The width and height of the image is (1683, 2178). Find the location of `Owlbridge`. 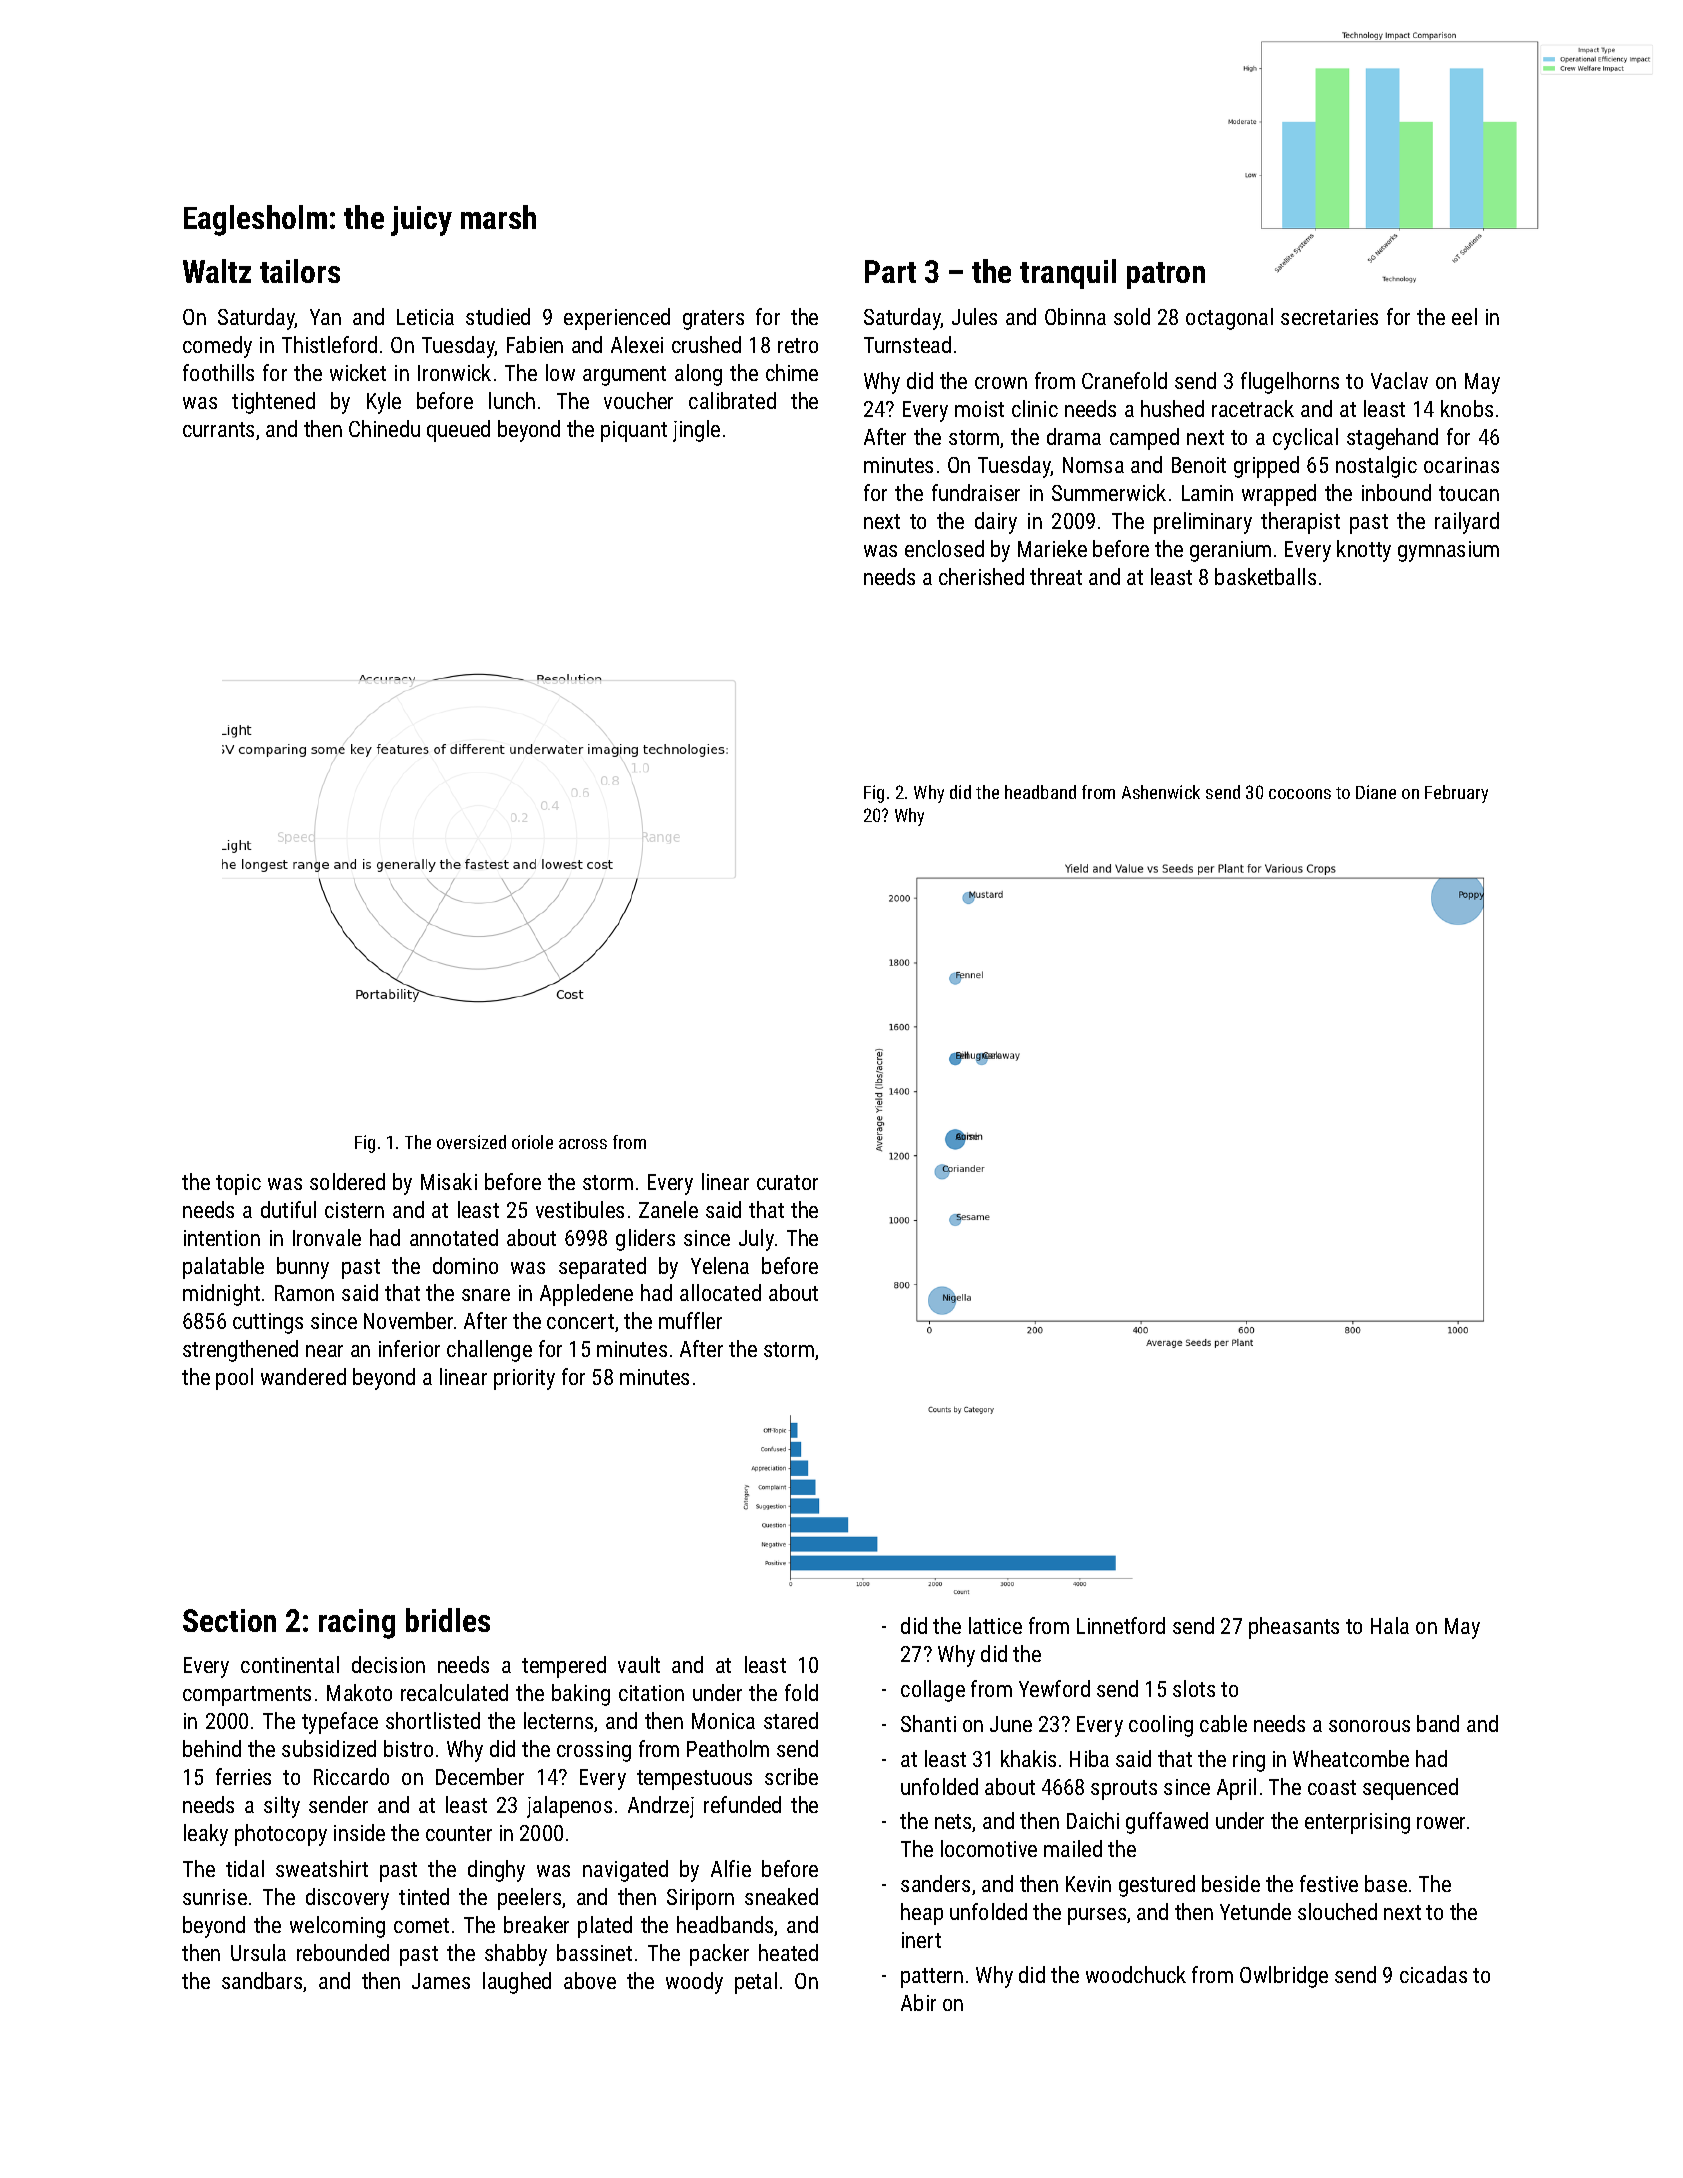

Owlbridge is located at coordinates (1284, 1977).
